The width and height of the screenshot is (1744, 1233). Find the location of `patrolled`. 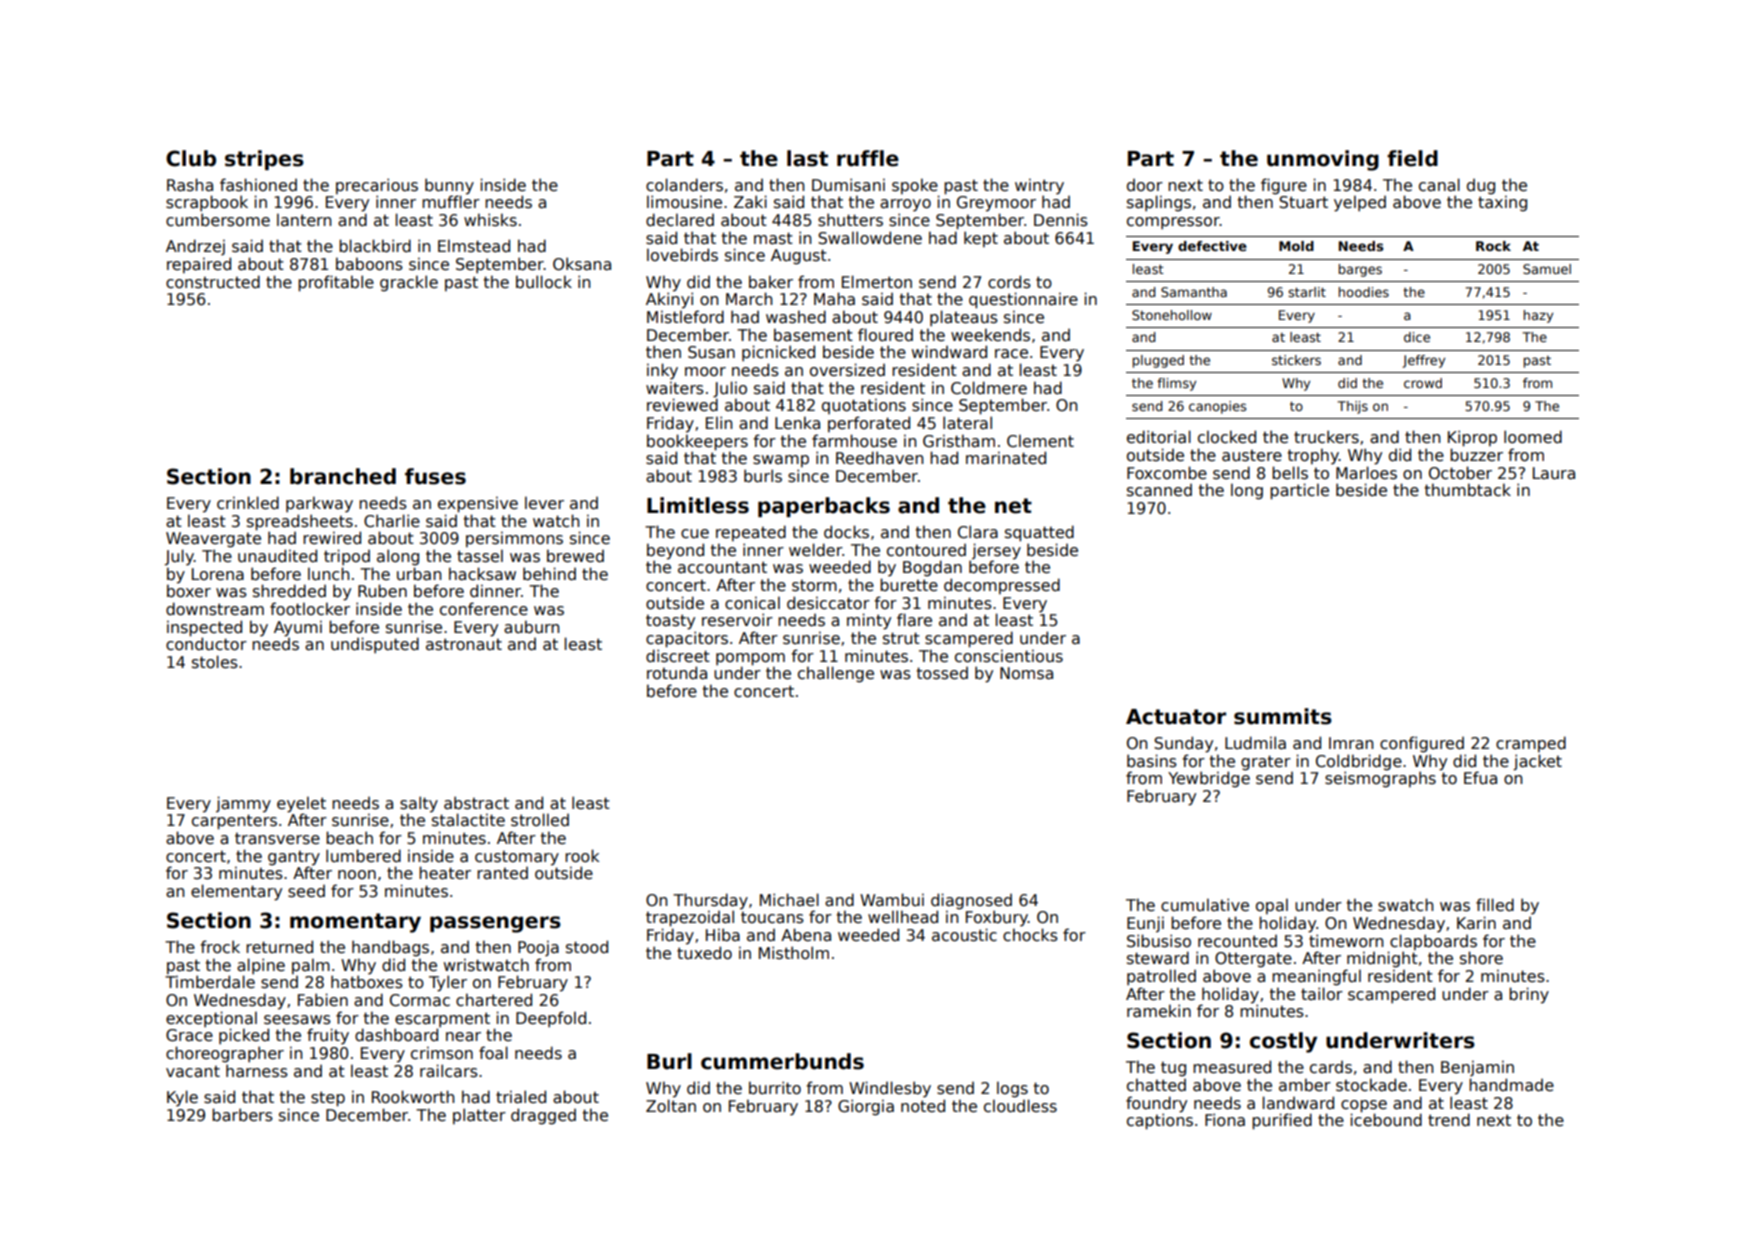

patrolled is located at coordinates (1161, 977).
